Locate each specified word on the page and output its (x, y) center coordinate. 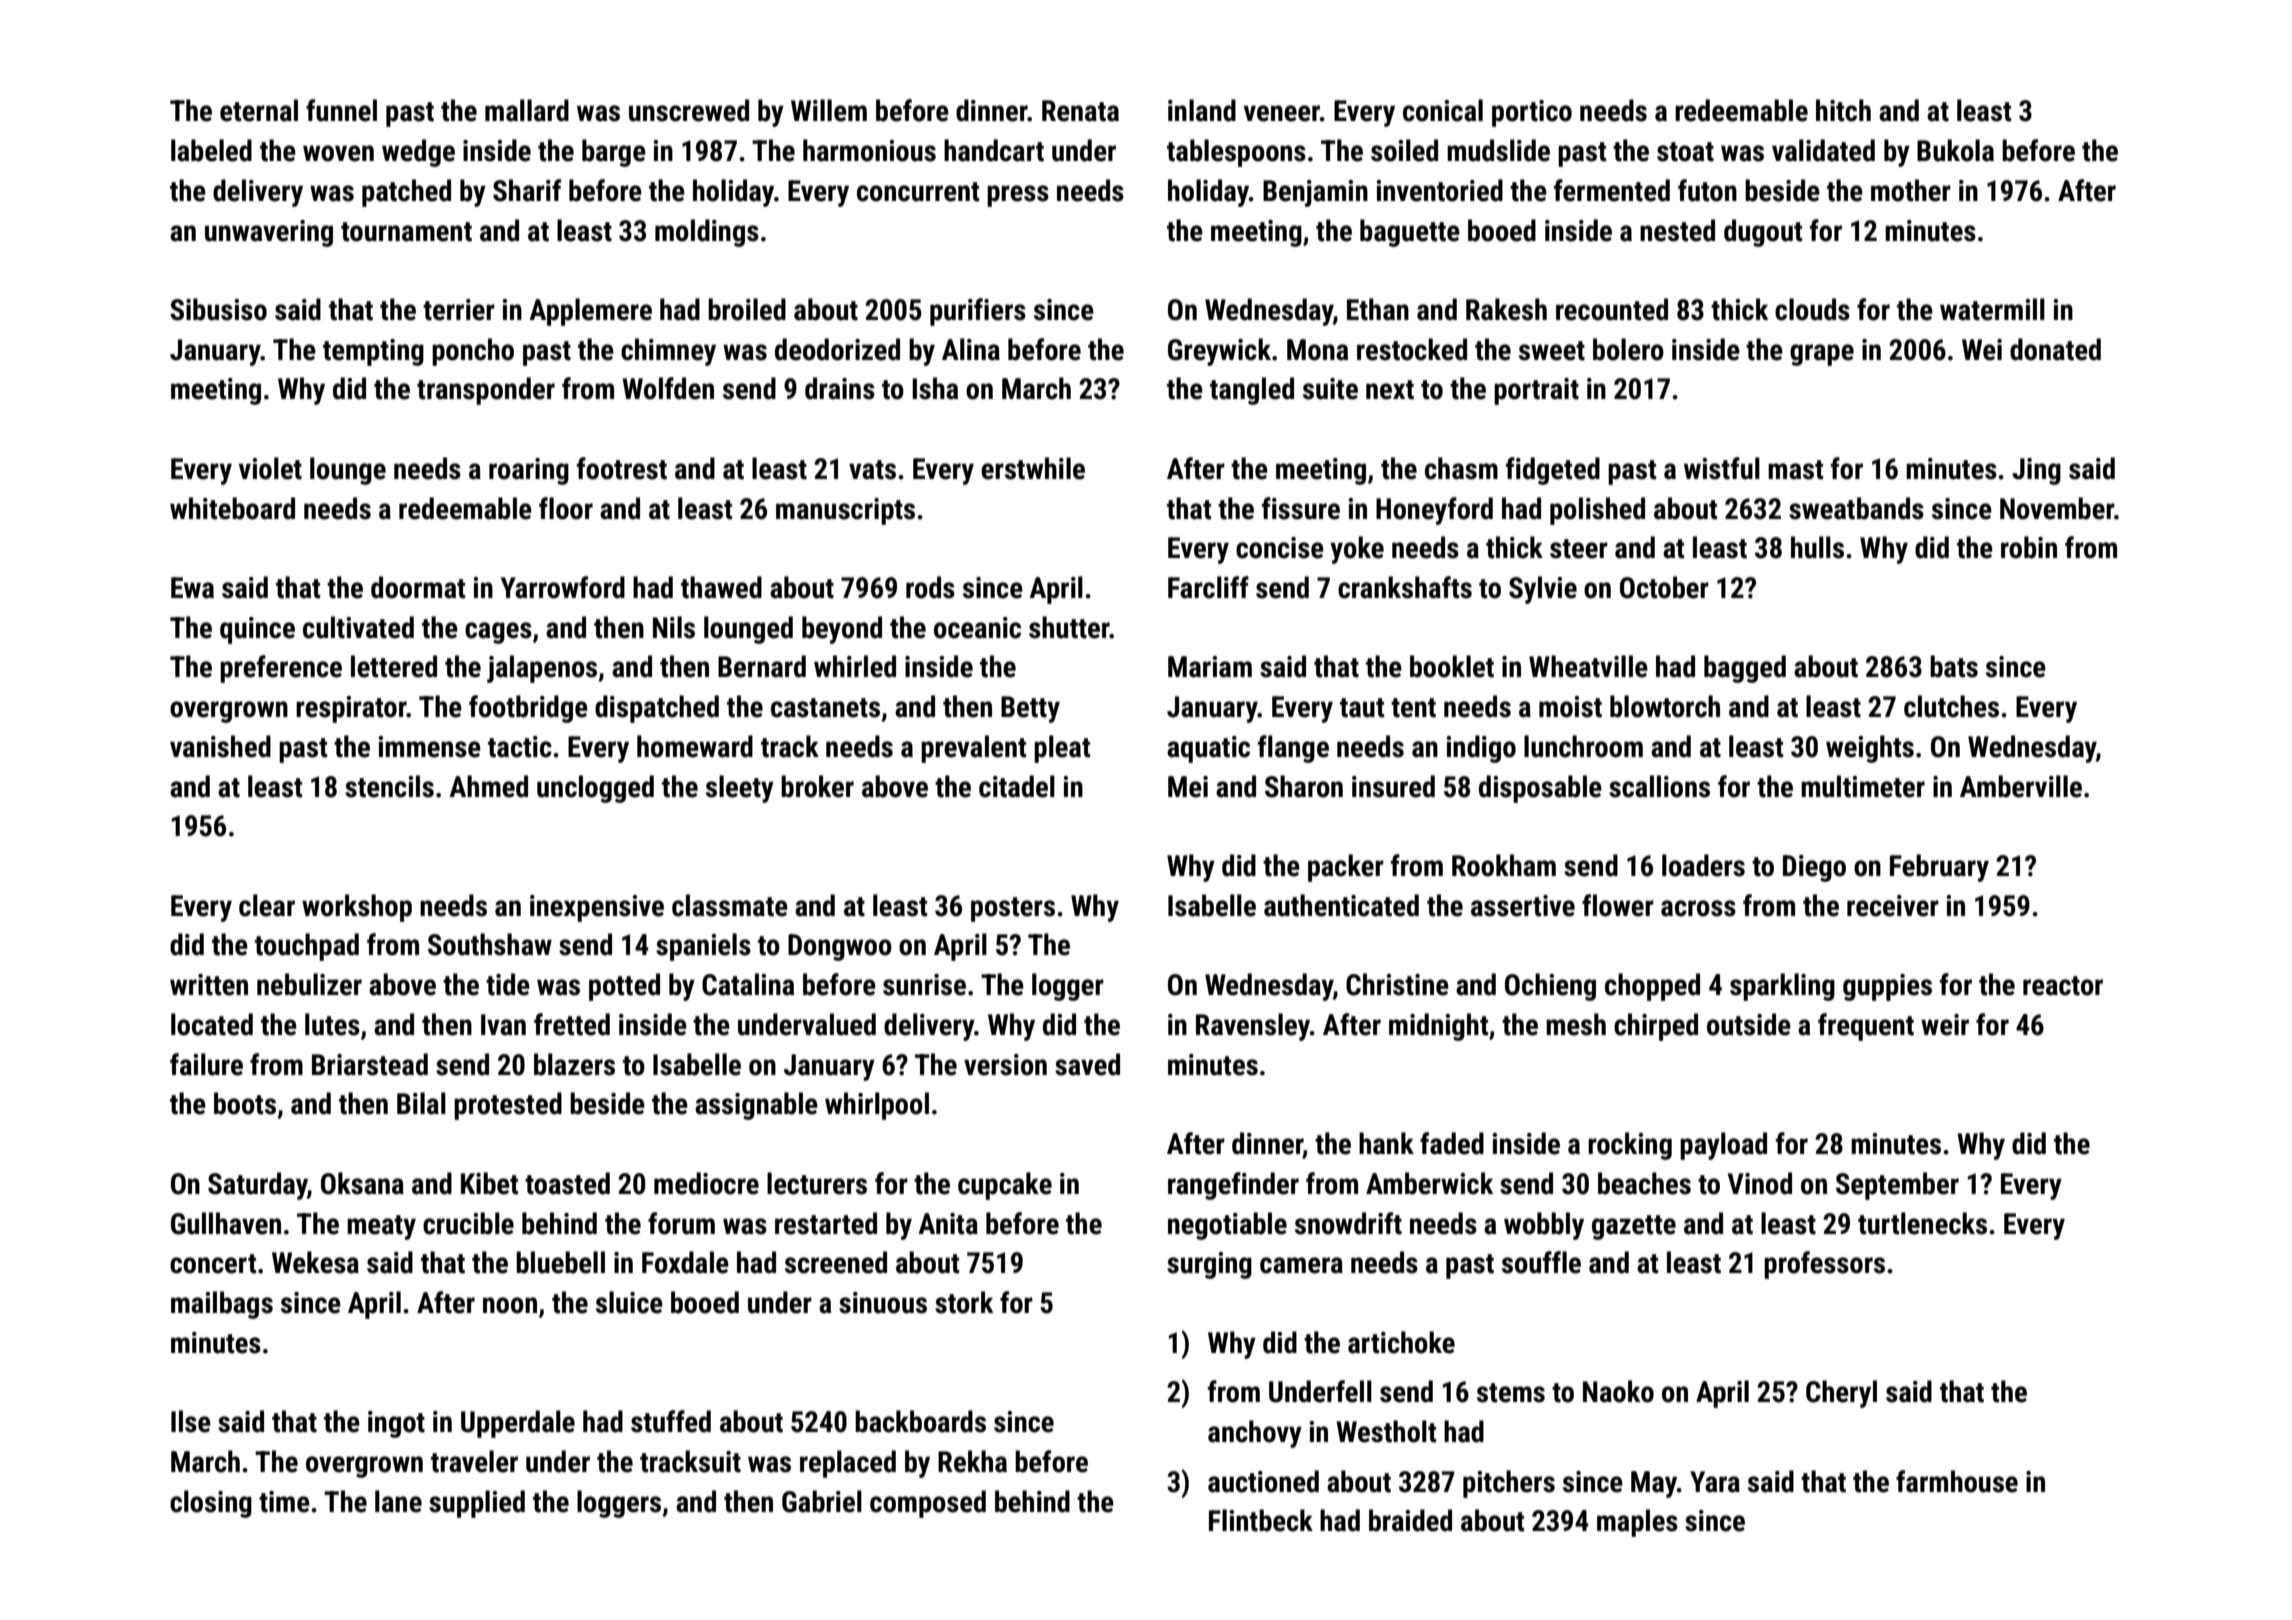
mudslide (1498, 150)
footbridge (528, 709)
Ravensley (1253, 1027)
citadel (1017, 786)
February (1939, 868)
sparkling (1782, 987)
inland (1202, 110)
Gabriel (822, 1501)
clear (267, 905)
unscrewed (689, 110)
